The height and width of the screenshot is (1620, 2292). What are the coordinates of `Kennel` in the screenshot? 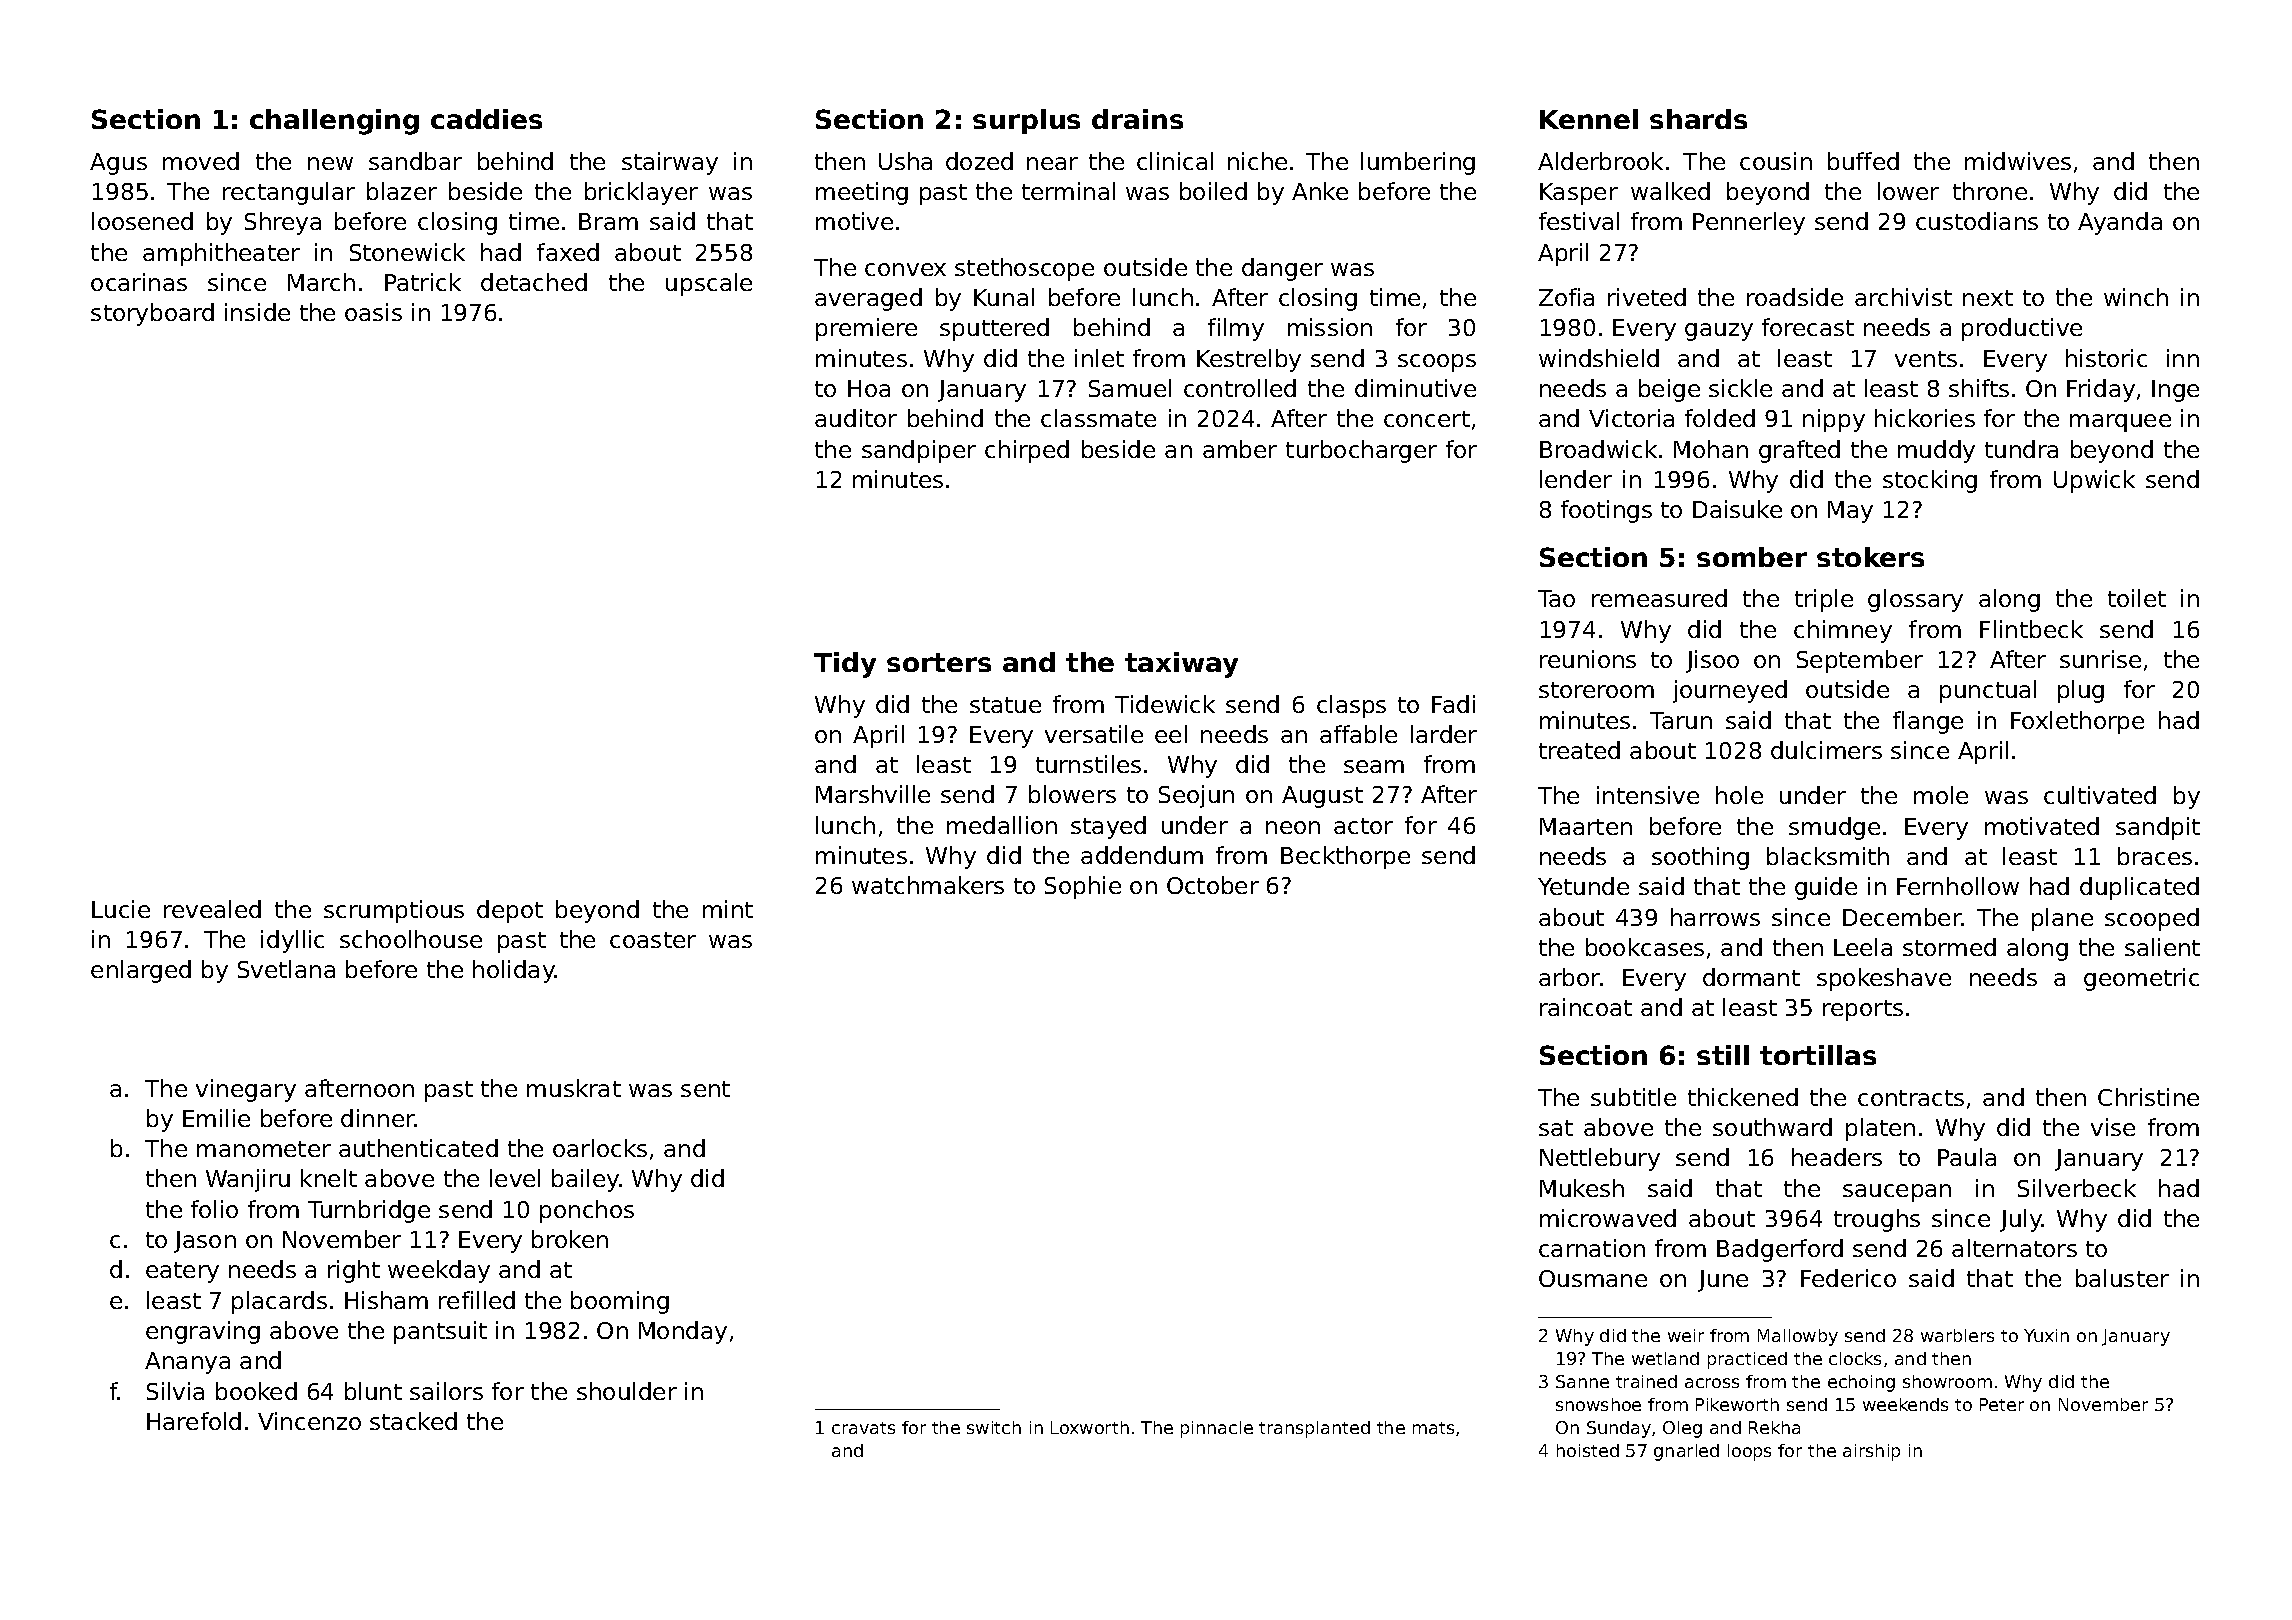 It's located at (1589, 119).
